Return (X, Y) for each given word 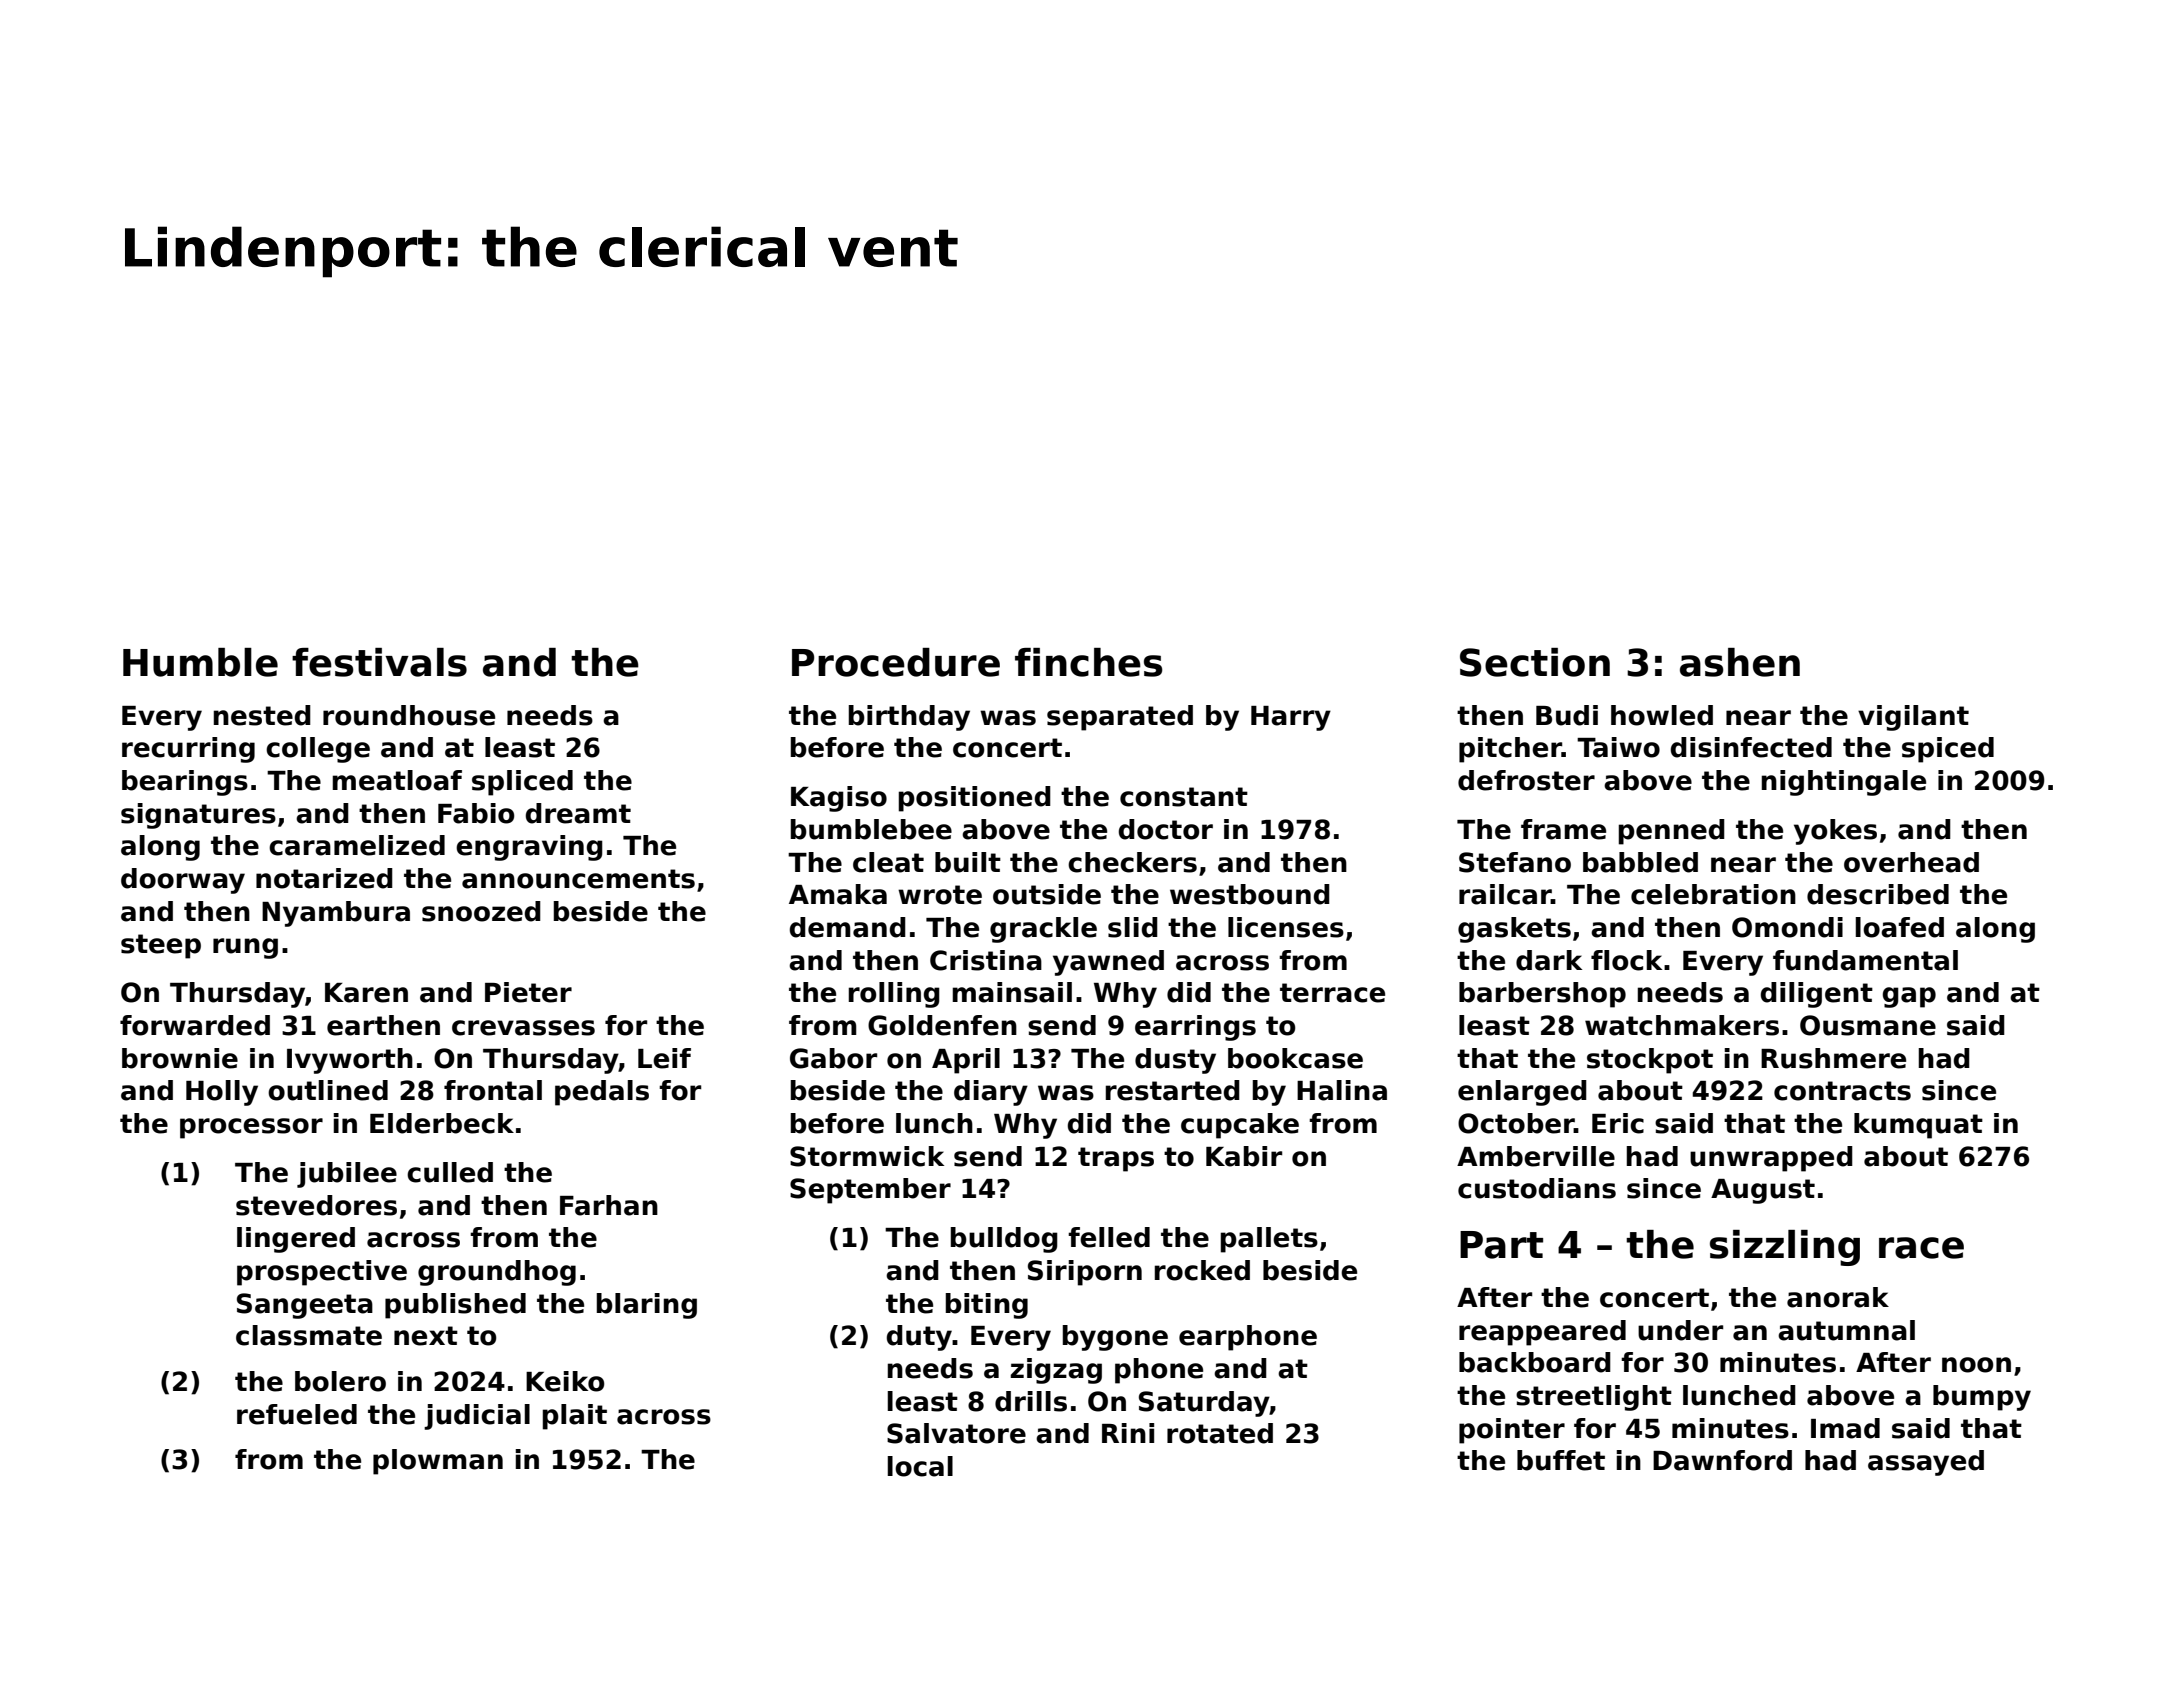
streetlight (1594, 1398)
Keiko (565, 1381)
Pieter (528, 992)
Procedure (896, 662)
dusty (1175, 1061)
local (920, 1466)
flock (1626, 960)
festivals (379, 662)
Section (1535, 662)
